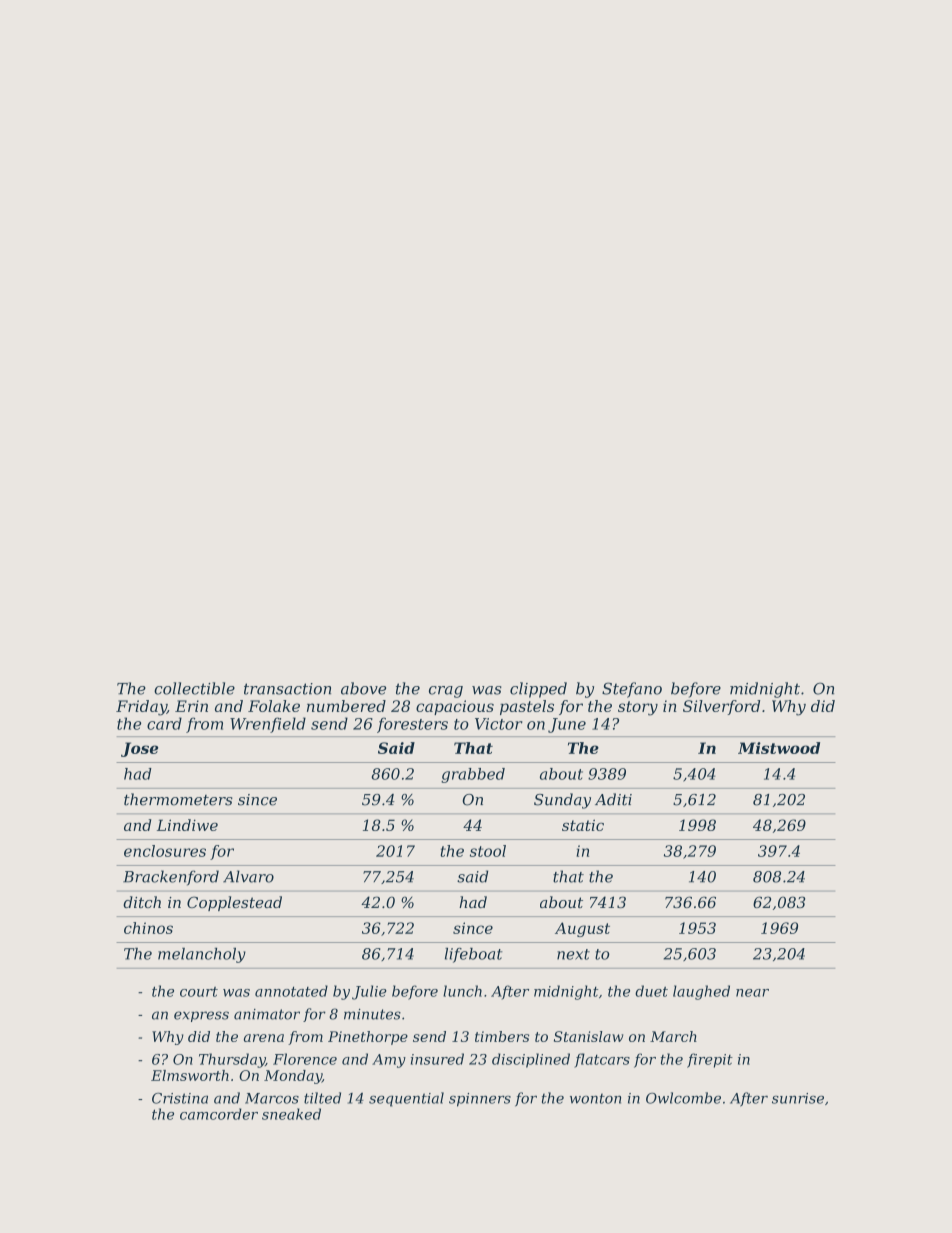 This image has height=1233, width=952. Describe the element at coordinates (248, 876) in the image. I see `Alvaro` at that location.
